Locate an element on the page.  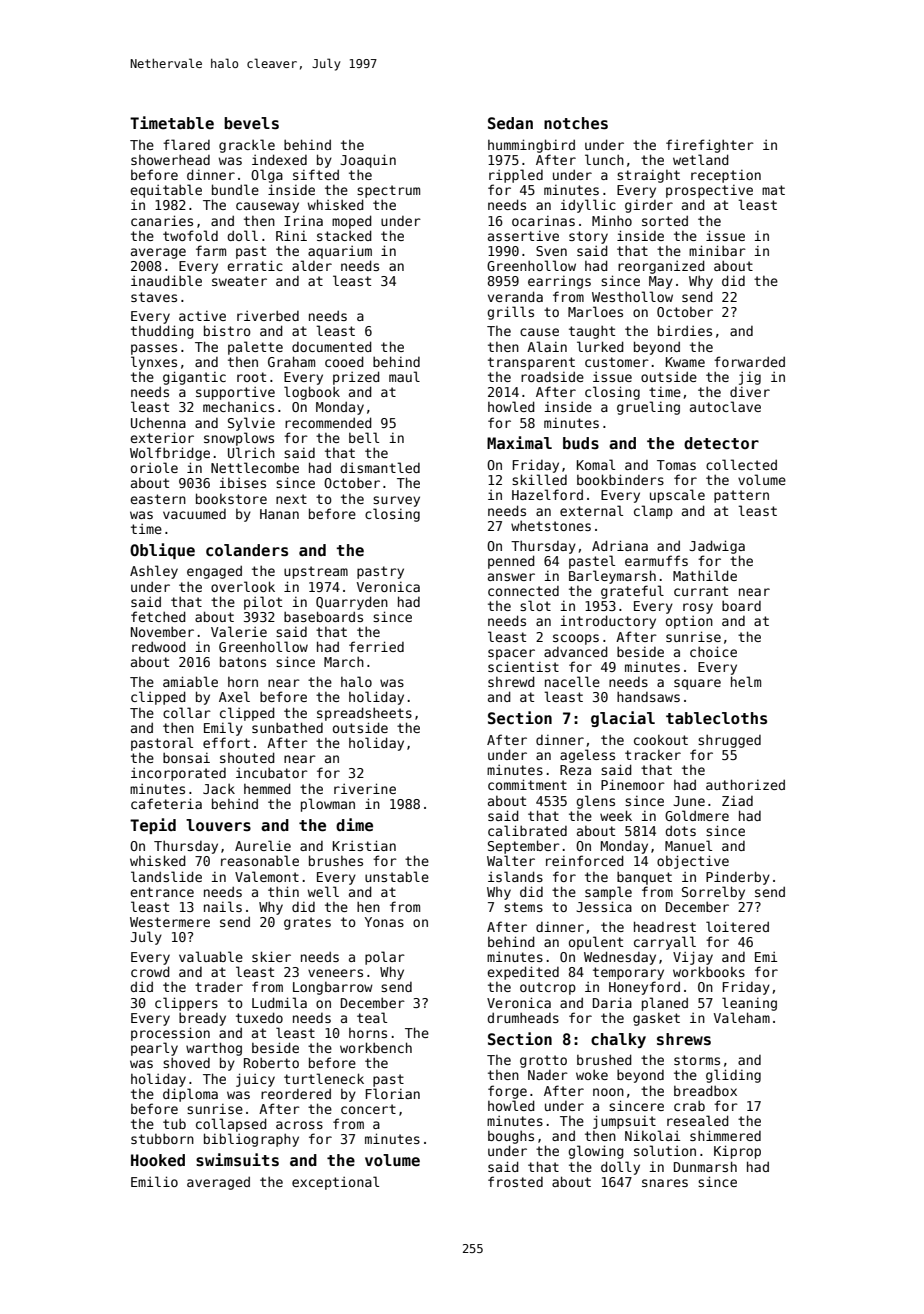
rippled is located at coordinates (516, 176).
